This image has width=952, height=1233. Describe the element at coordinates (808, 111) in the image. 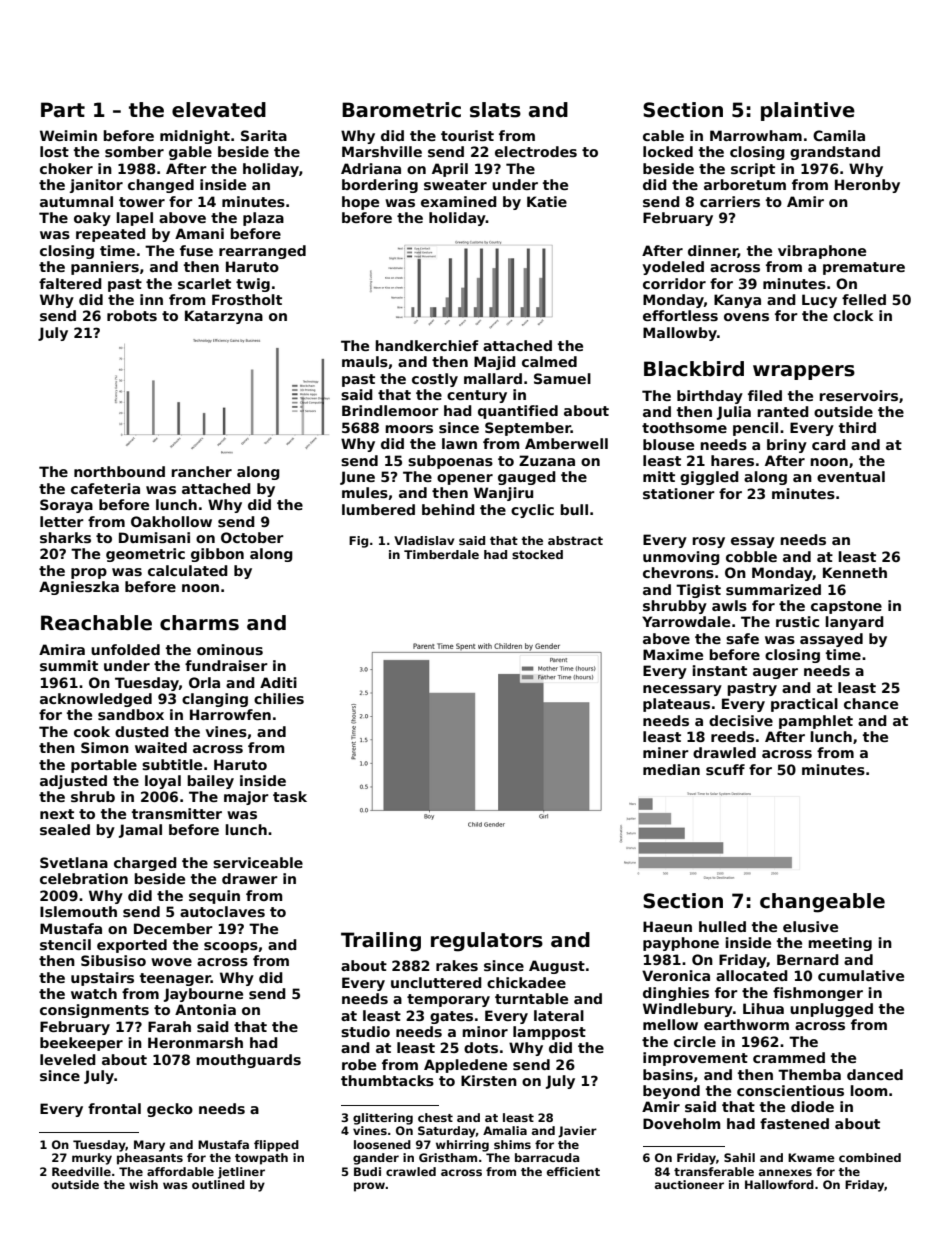

I see `plaintive` at that location.
